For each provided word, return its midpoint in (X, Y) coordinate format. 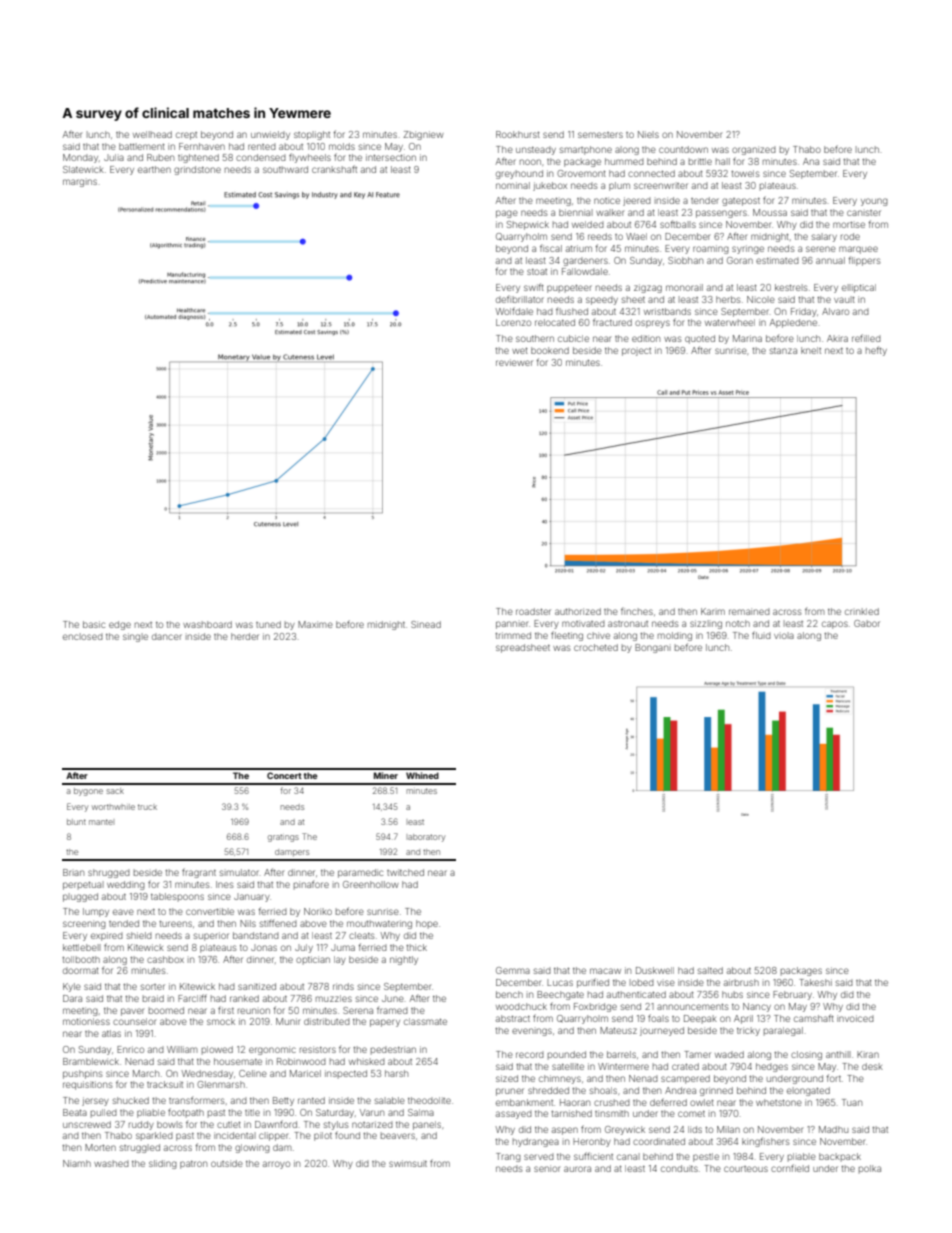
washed (111, 1163)
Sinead (426, 624)
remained (749, 611)
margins (80, 183)
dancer (167, 636)
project (636, 352)
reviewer (514, 362)
